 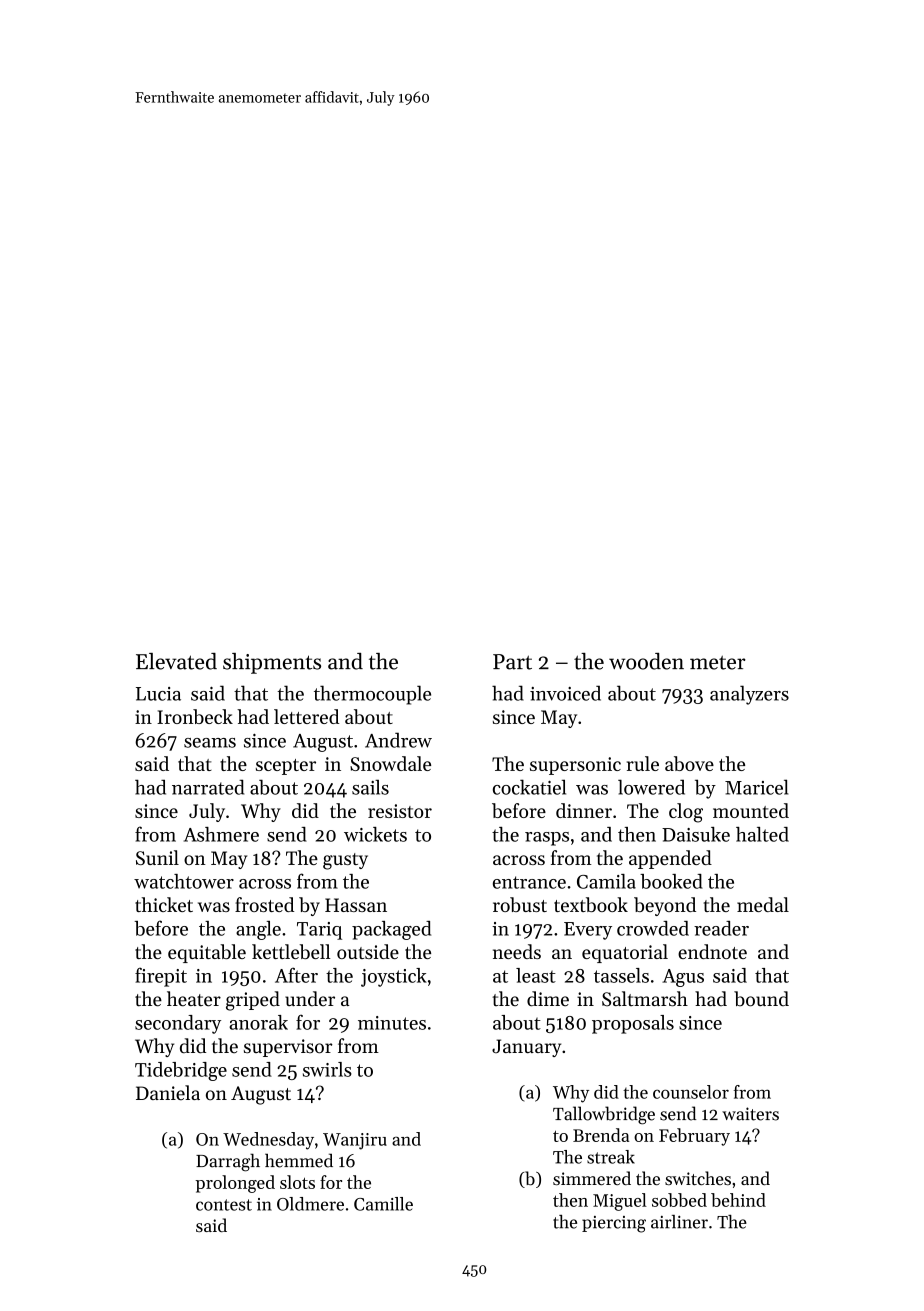 I want to click on above, so click(x=689, y=763).
